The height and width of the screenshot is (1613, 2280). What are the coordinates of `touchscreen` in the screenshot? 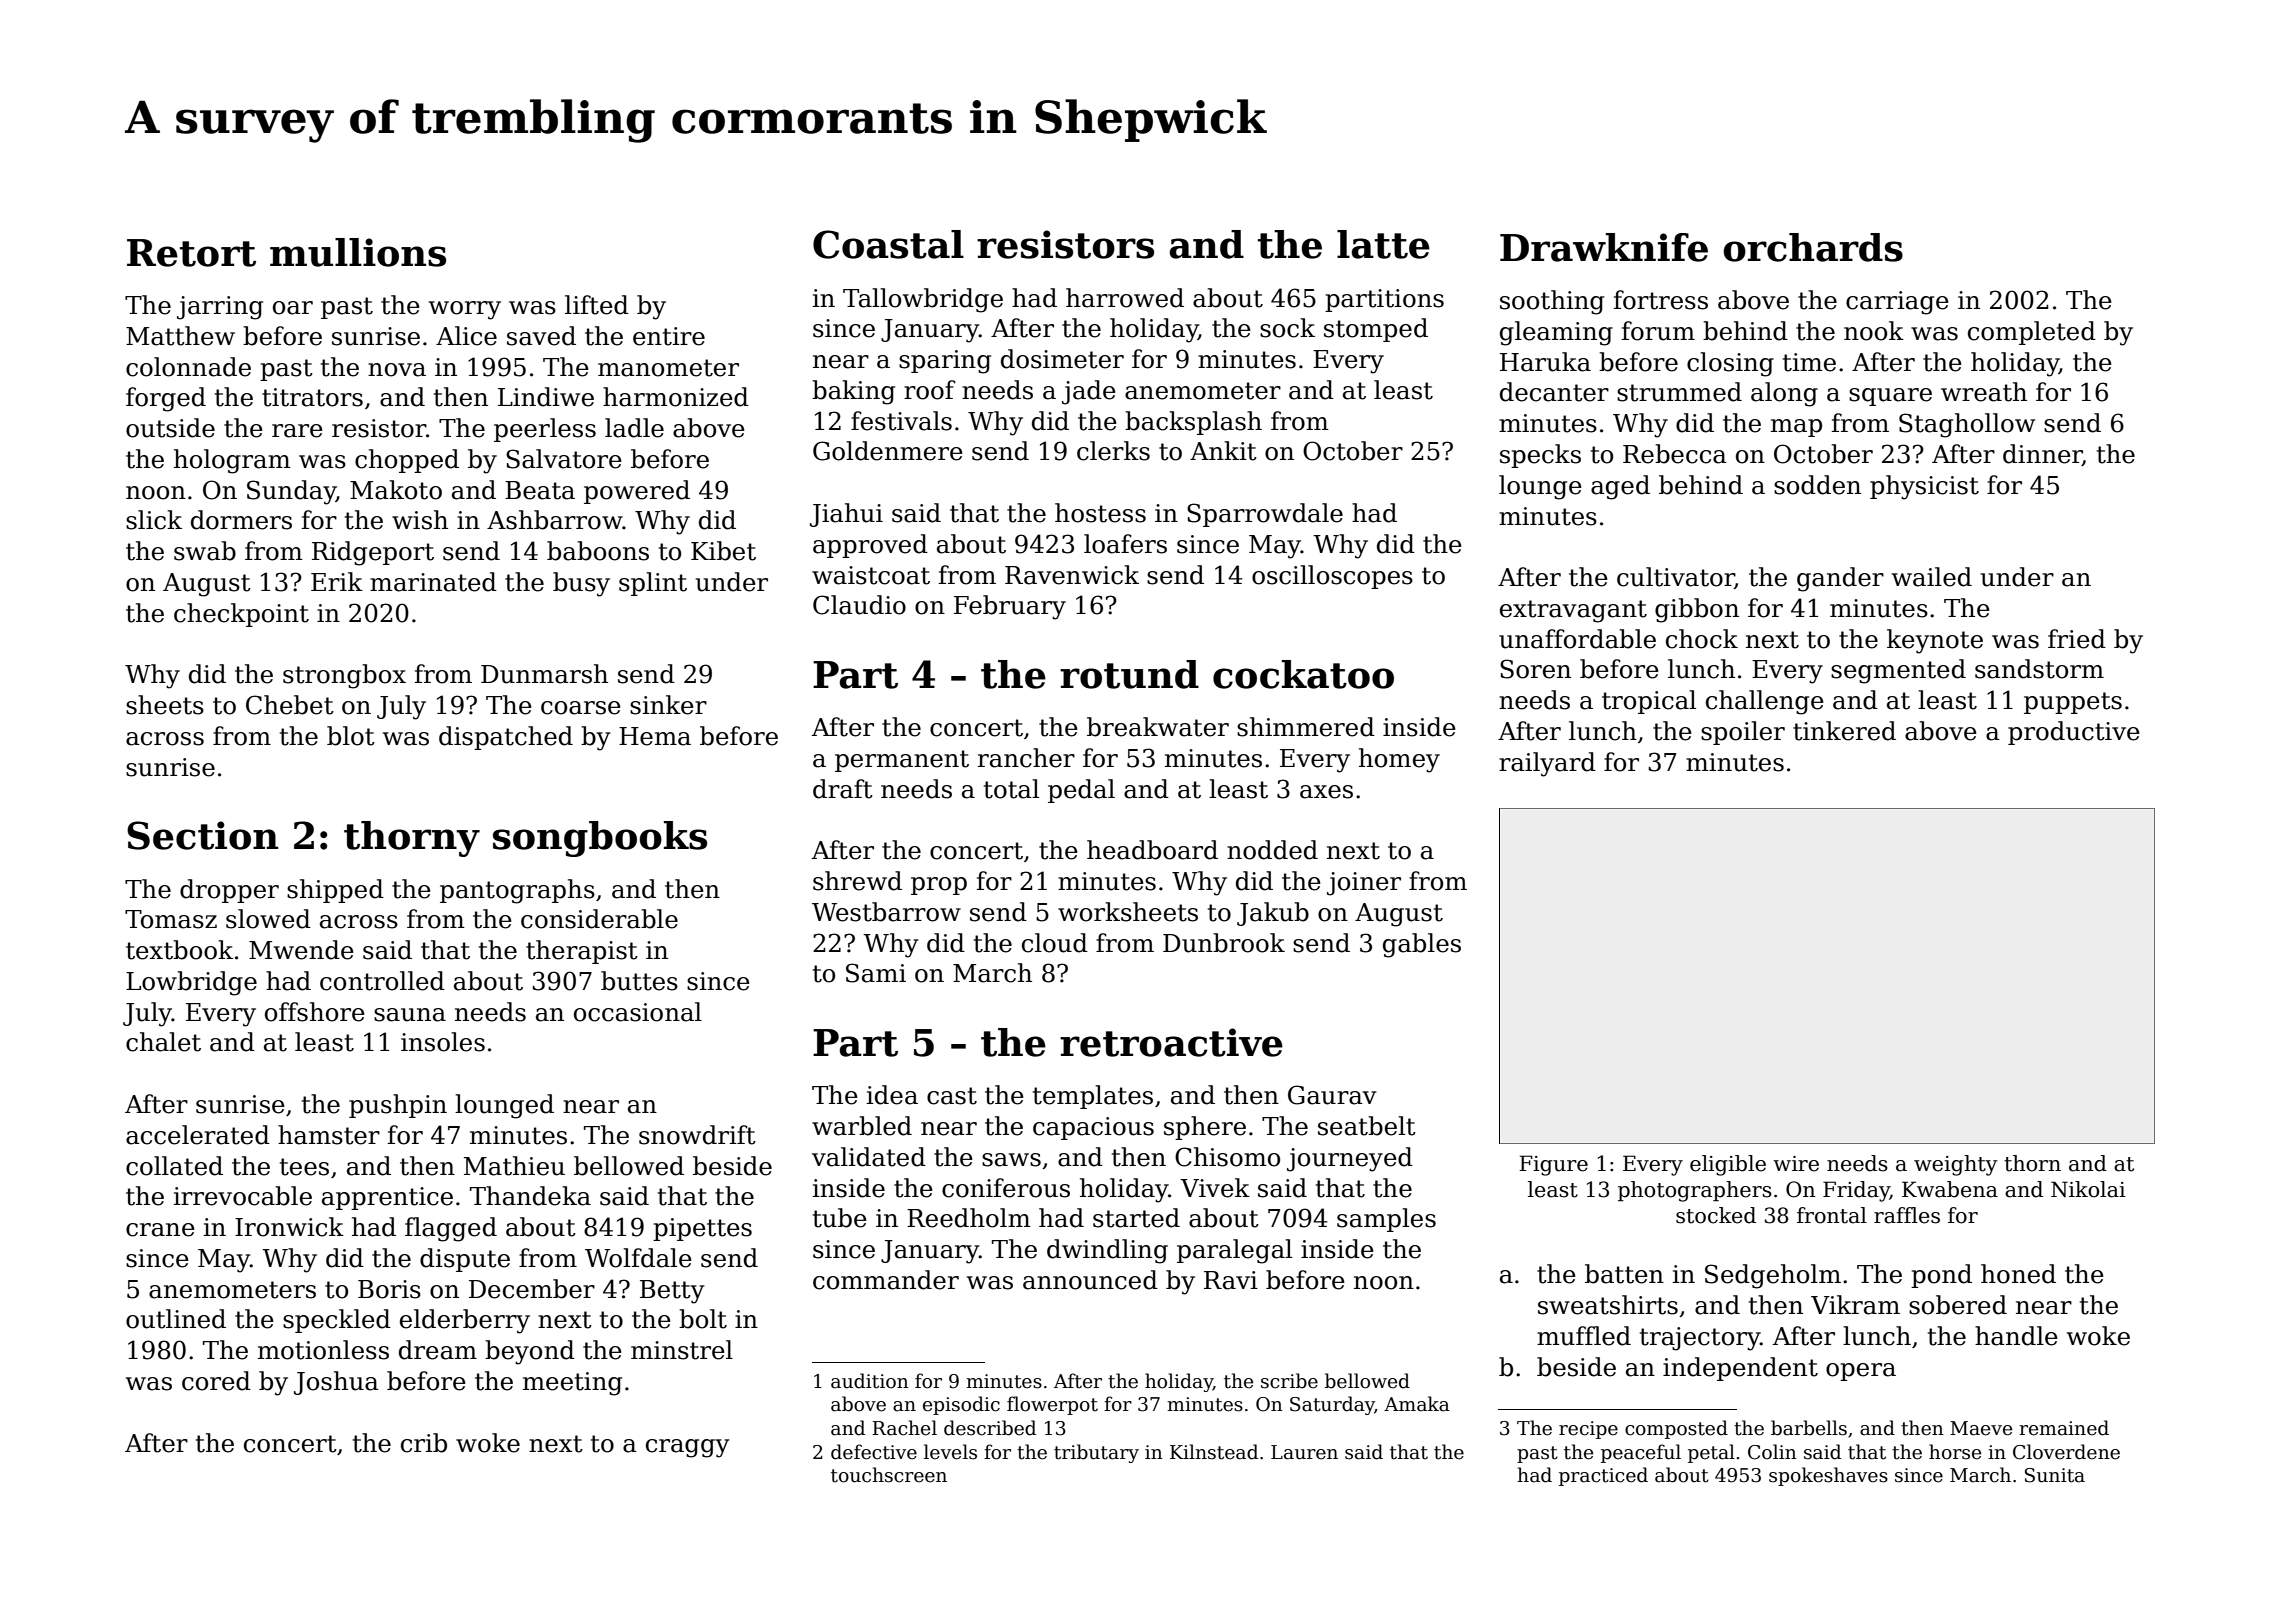 It's located at (889, 1475).
